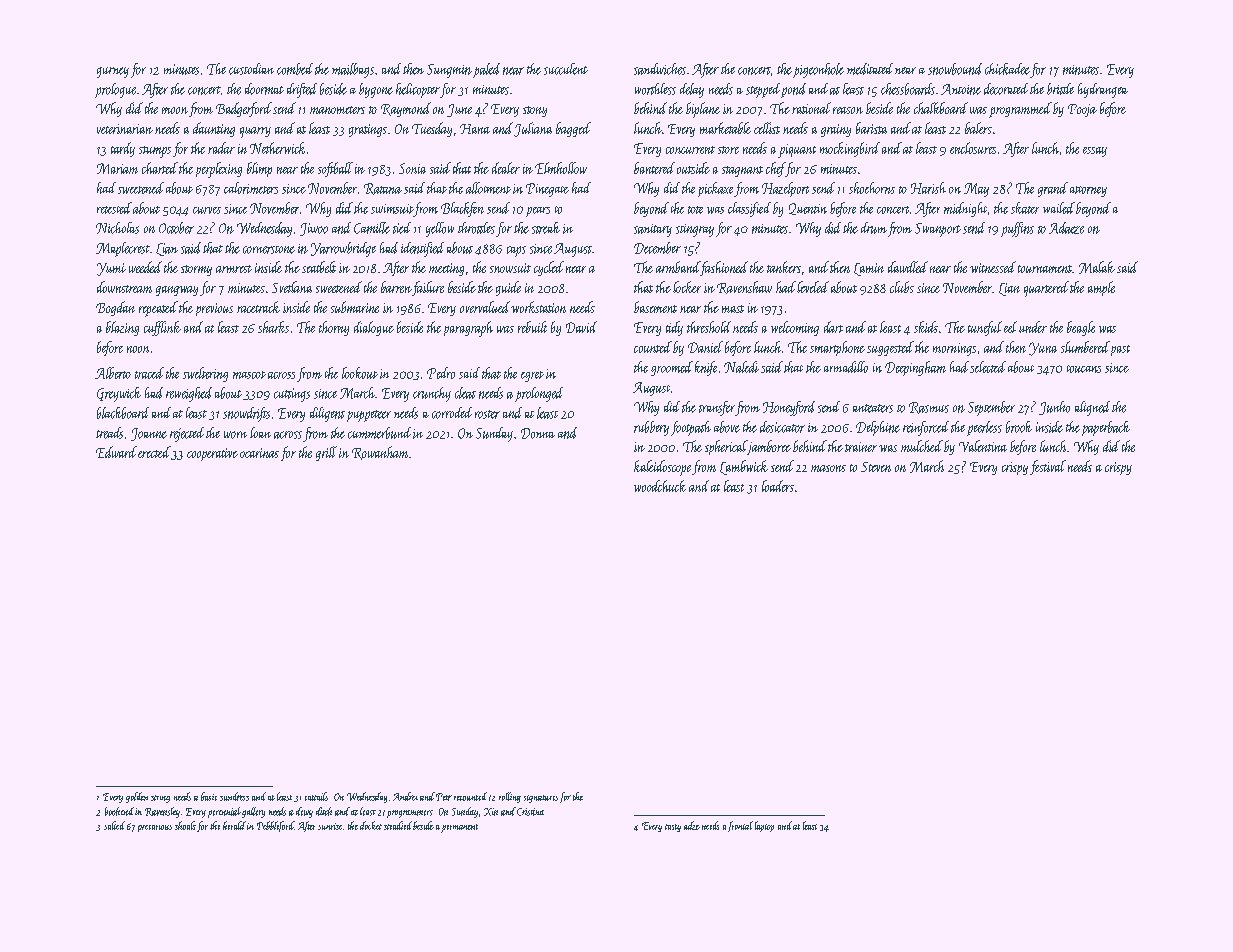  Describe the element at coordinates (566, 69) in the screenshot. I see `succulent` at that location.
